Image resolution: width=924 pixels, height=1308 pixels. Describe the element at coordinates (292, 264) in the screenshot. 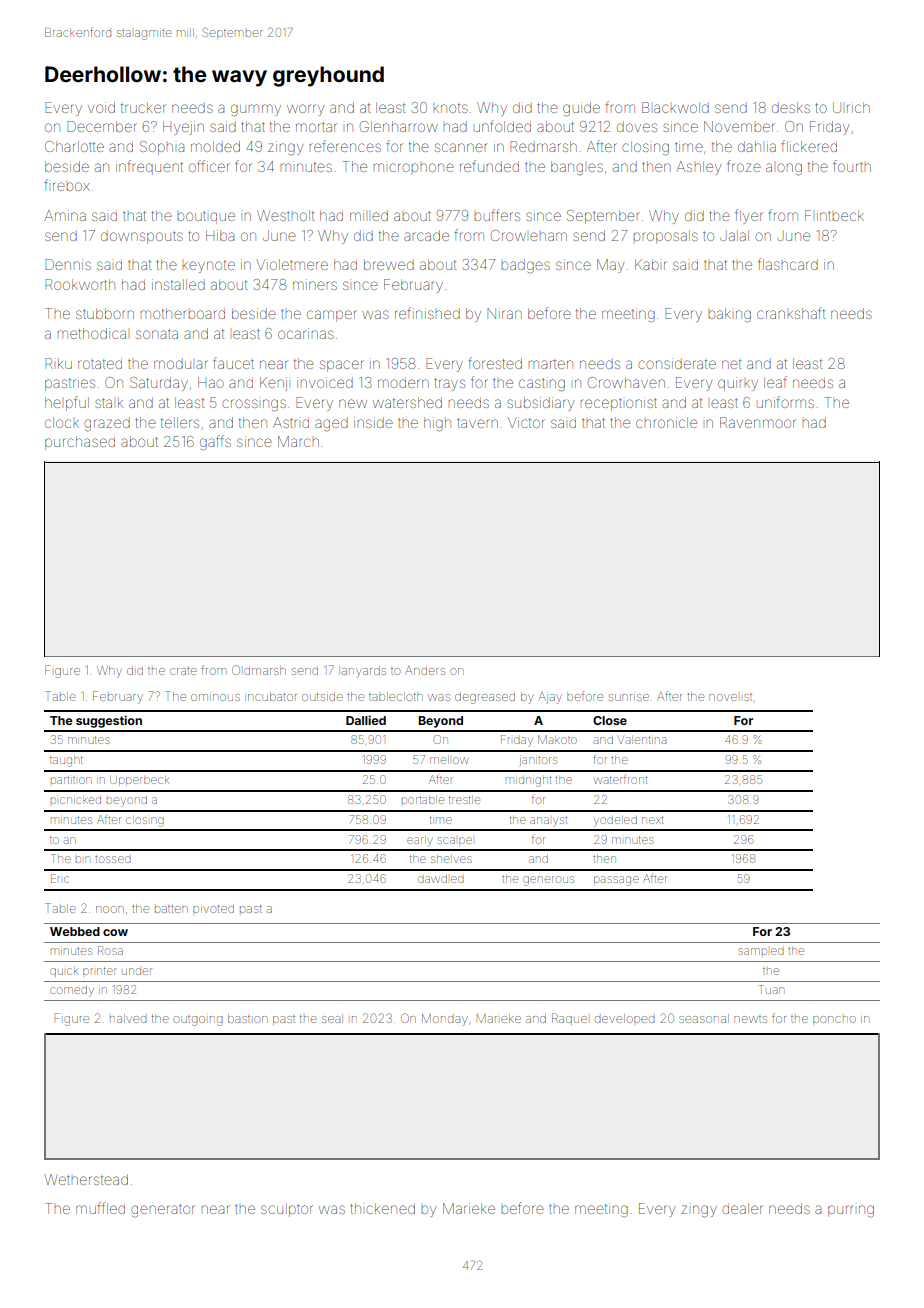

I see `Violetmere` at that location.
